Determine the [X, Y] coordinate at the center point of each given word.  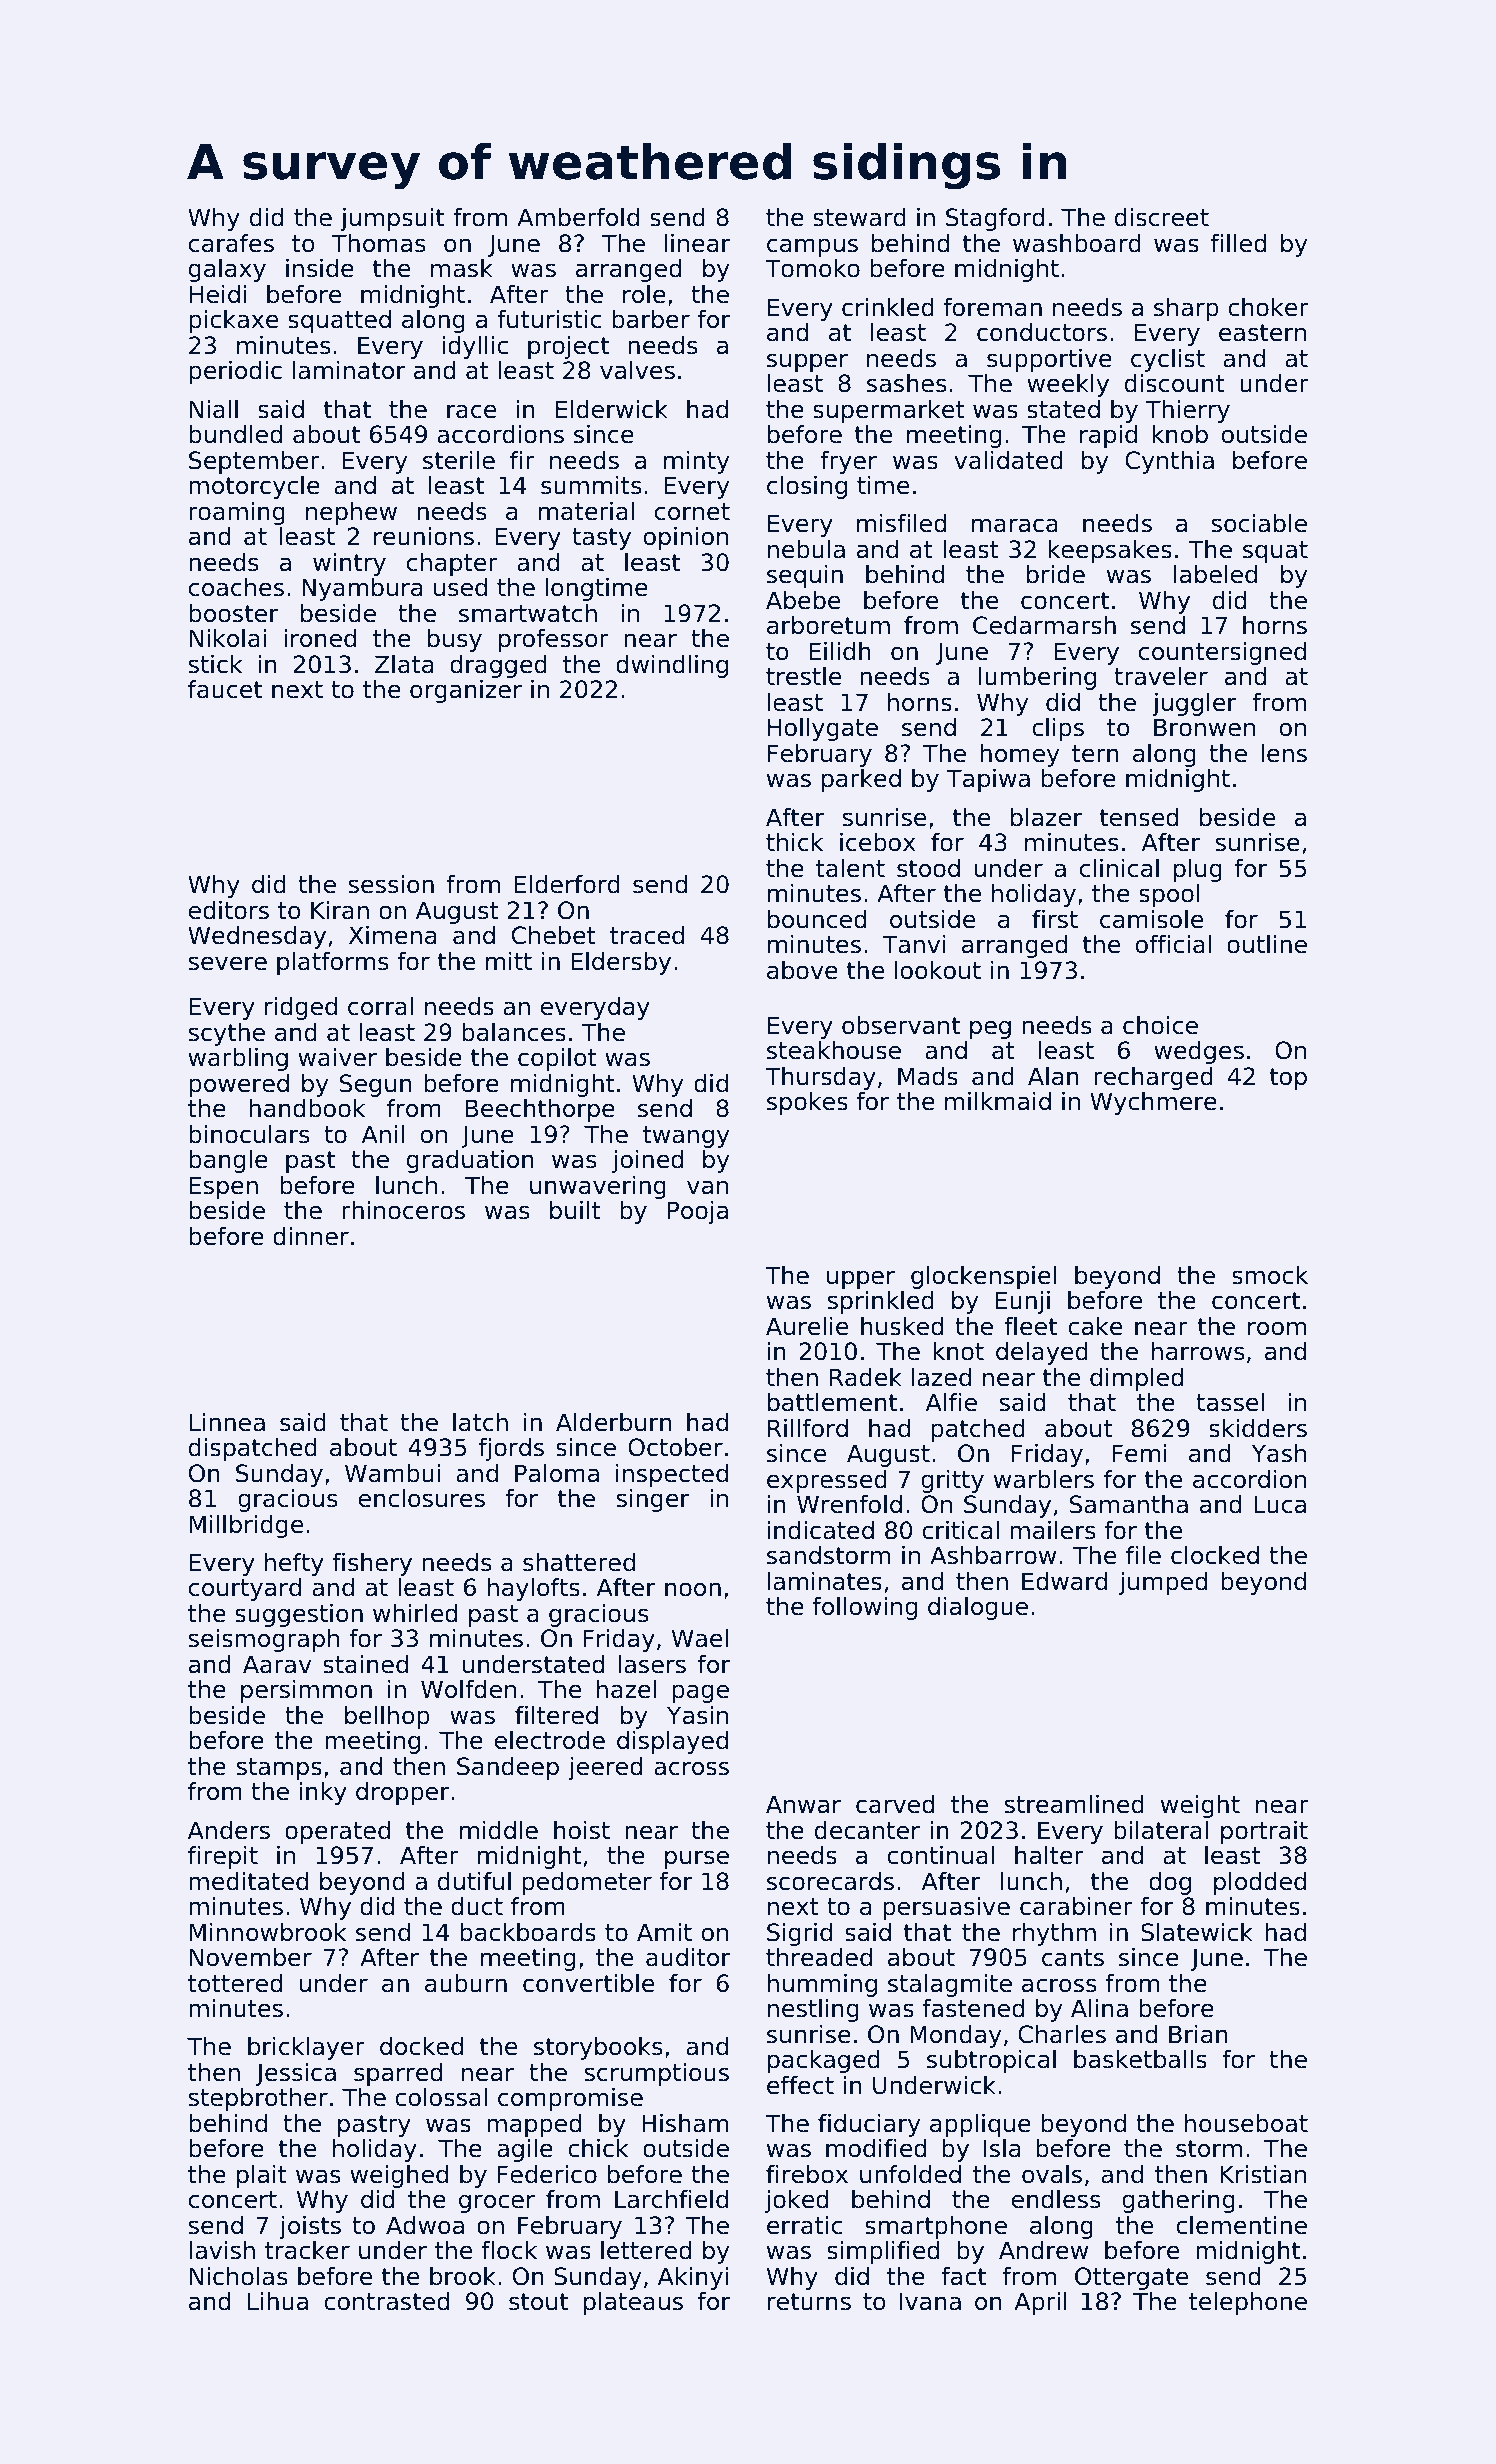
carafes [231, 243]
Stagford [995, 219]
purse [697, 1859]
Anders [229, 1830]
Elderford [567, 884]
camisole [1151, 919]
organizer [466, 691]
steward [859, 217]
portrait [1264, 1832]
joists [310, 2227]
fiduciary [869, 2125]
